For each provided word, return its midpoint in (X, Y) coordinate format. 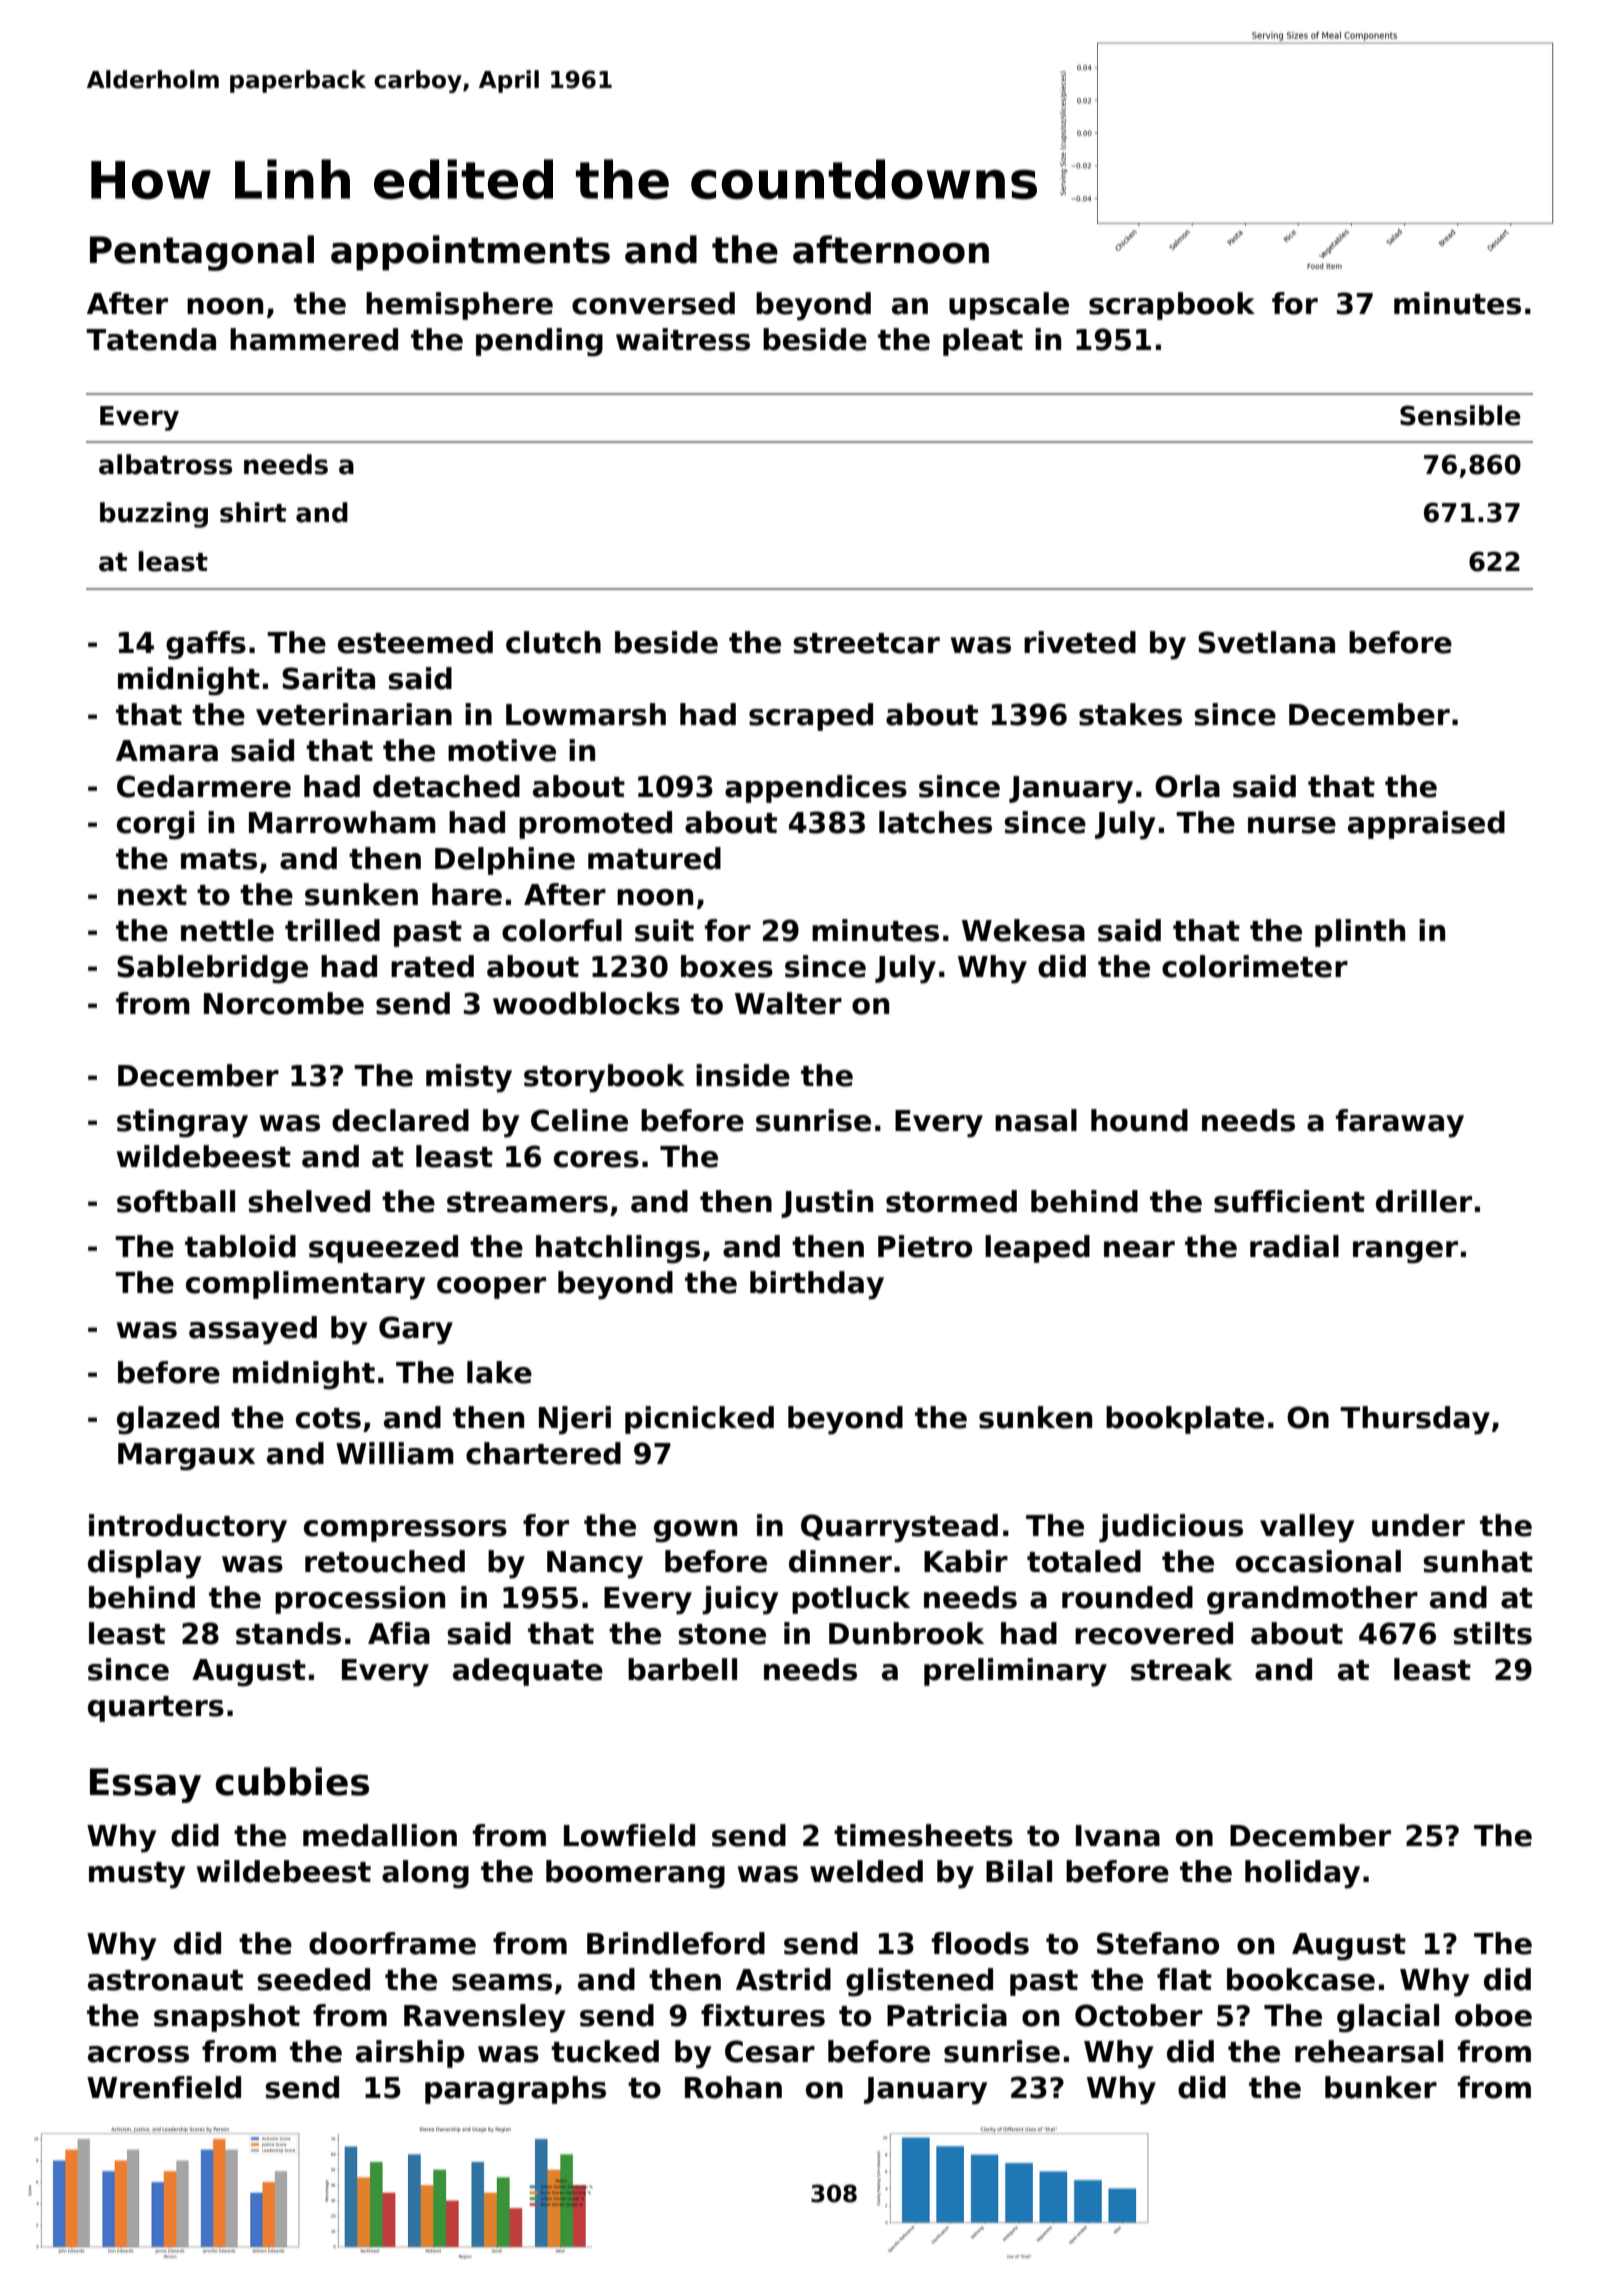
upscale (1009, 306)
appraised (1426, 825)
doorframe (392, 1943)
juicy (740, 1600)
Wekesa (1023, 930)
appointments (470, 253)
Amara (167, 751)
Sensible (1460, 415)
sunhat (1478, 1561)
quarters (156, 1709)
